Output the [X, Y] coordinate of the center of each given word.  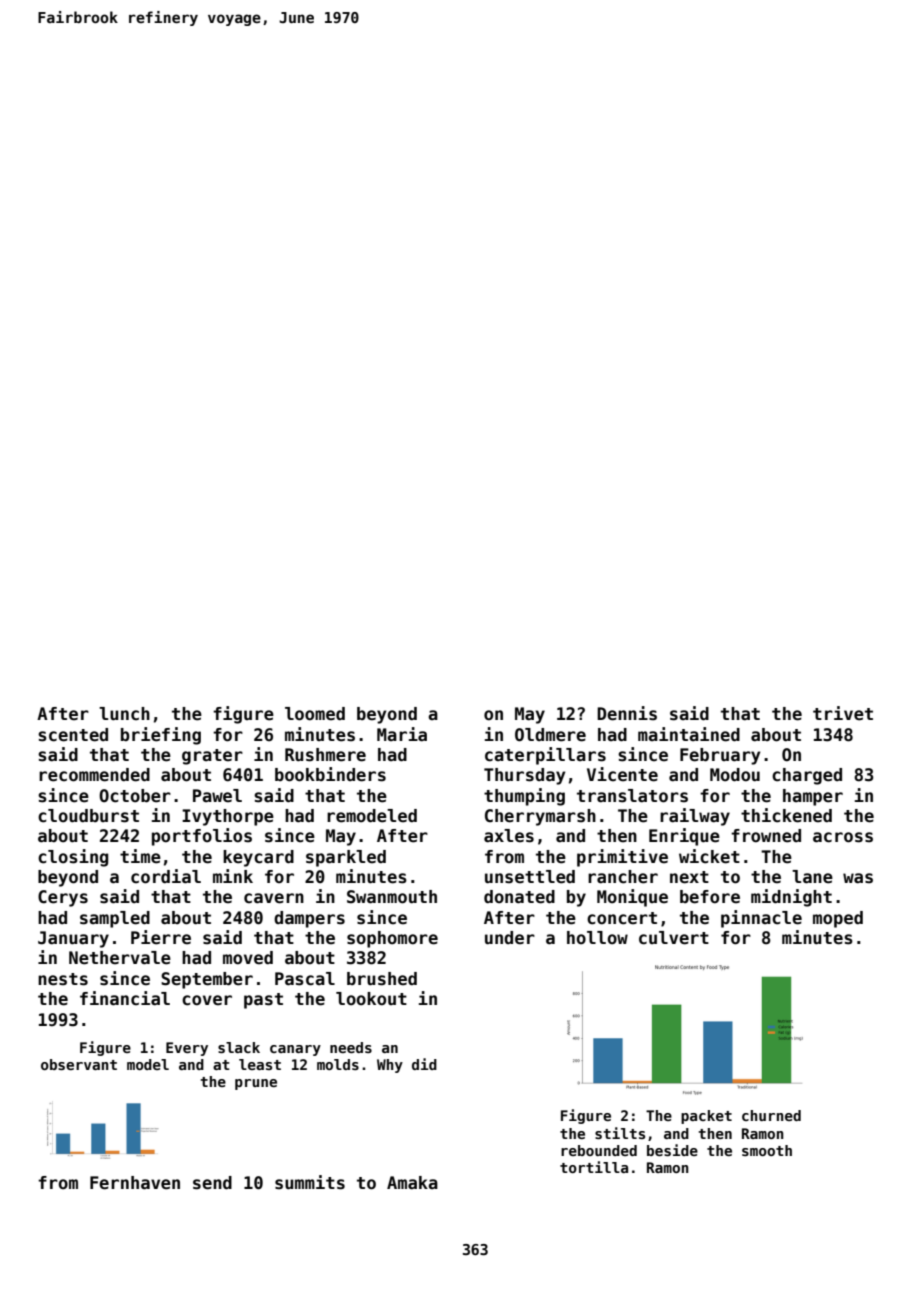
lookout [371, 999]
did [424, 1064]
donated [519, 897]
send [212, 1183]
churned [771, 1115]
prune [256, 1084]
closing [73, 858]
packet [706, 1117]
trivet [843, 713]
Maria [402, 734]
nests [63, 979]
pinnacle [761, 919]
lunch [124, 714]
